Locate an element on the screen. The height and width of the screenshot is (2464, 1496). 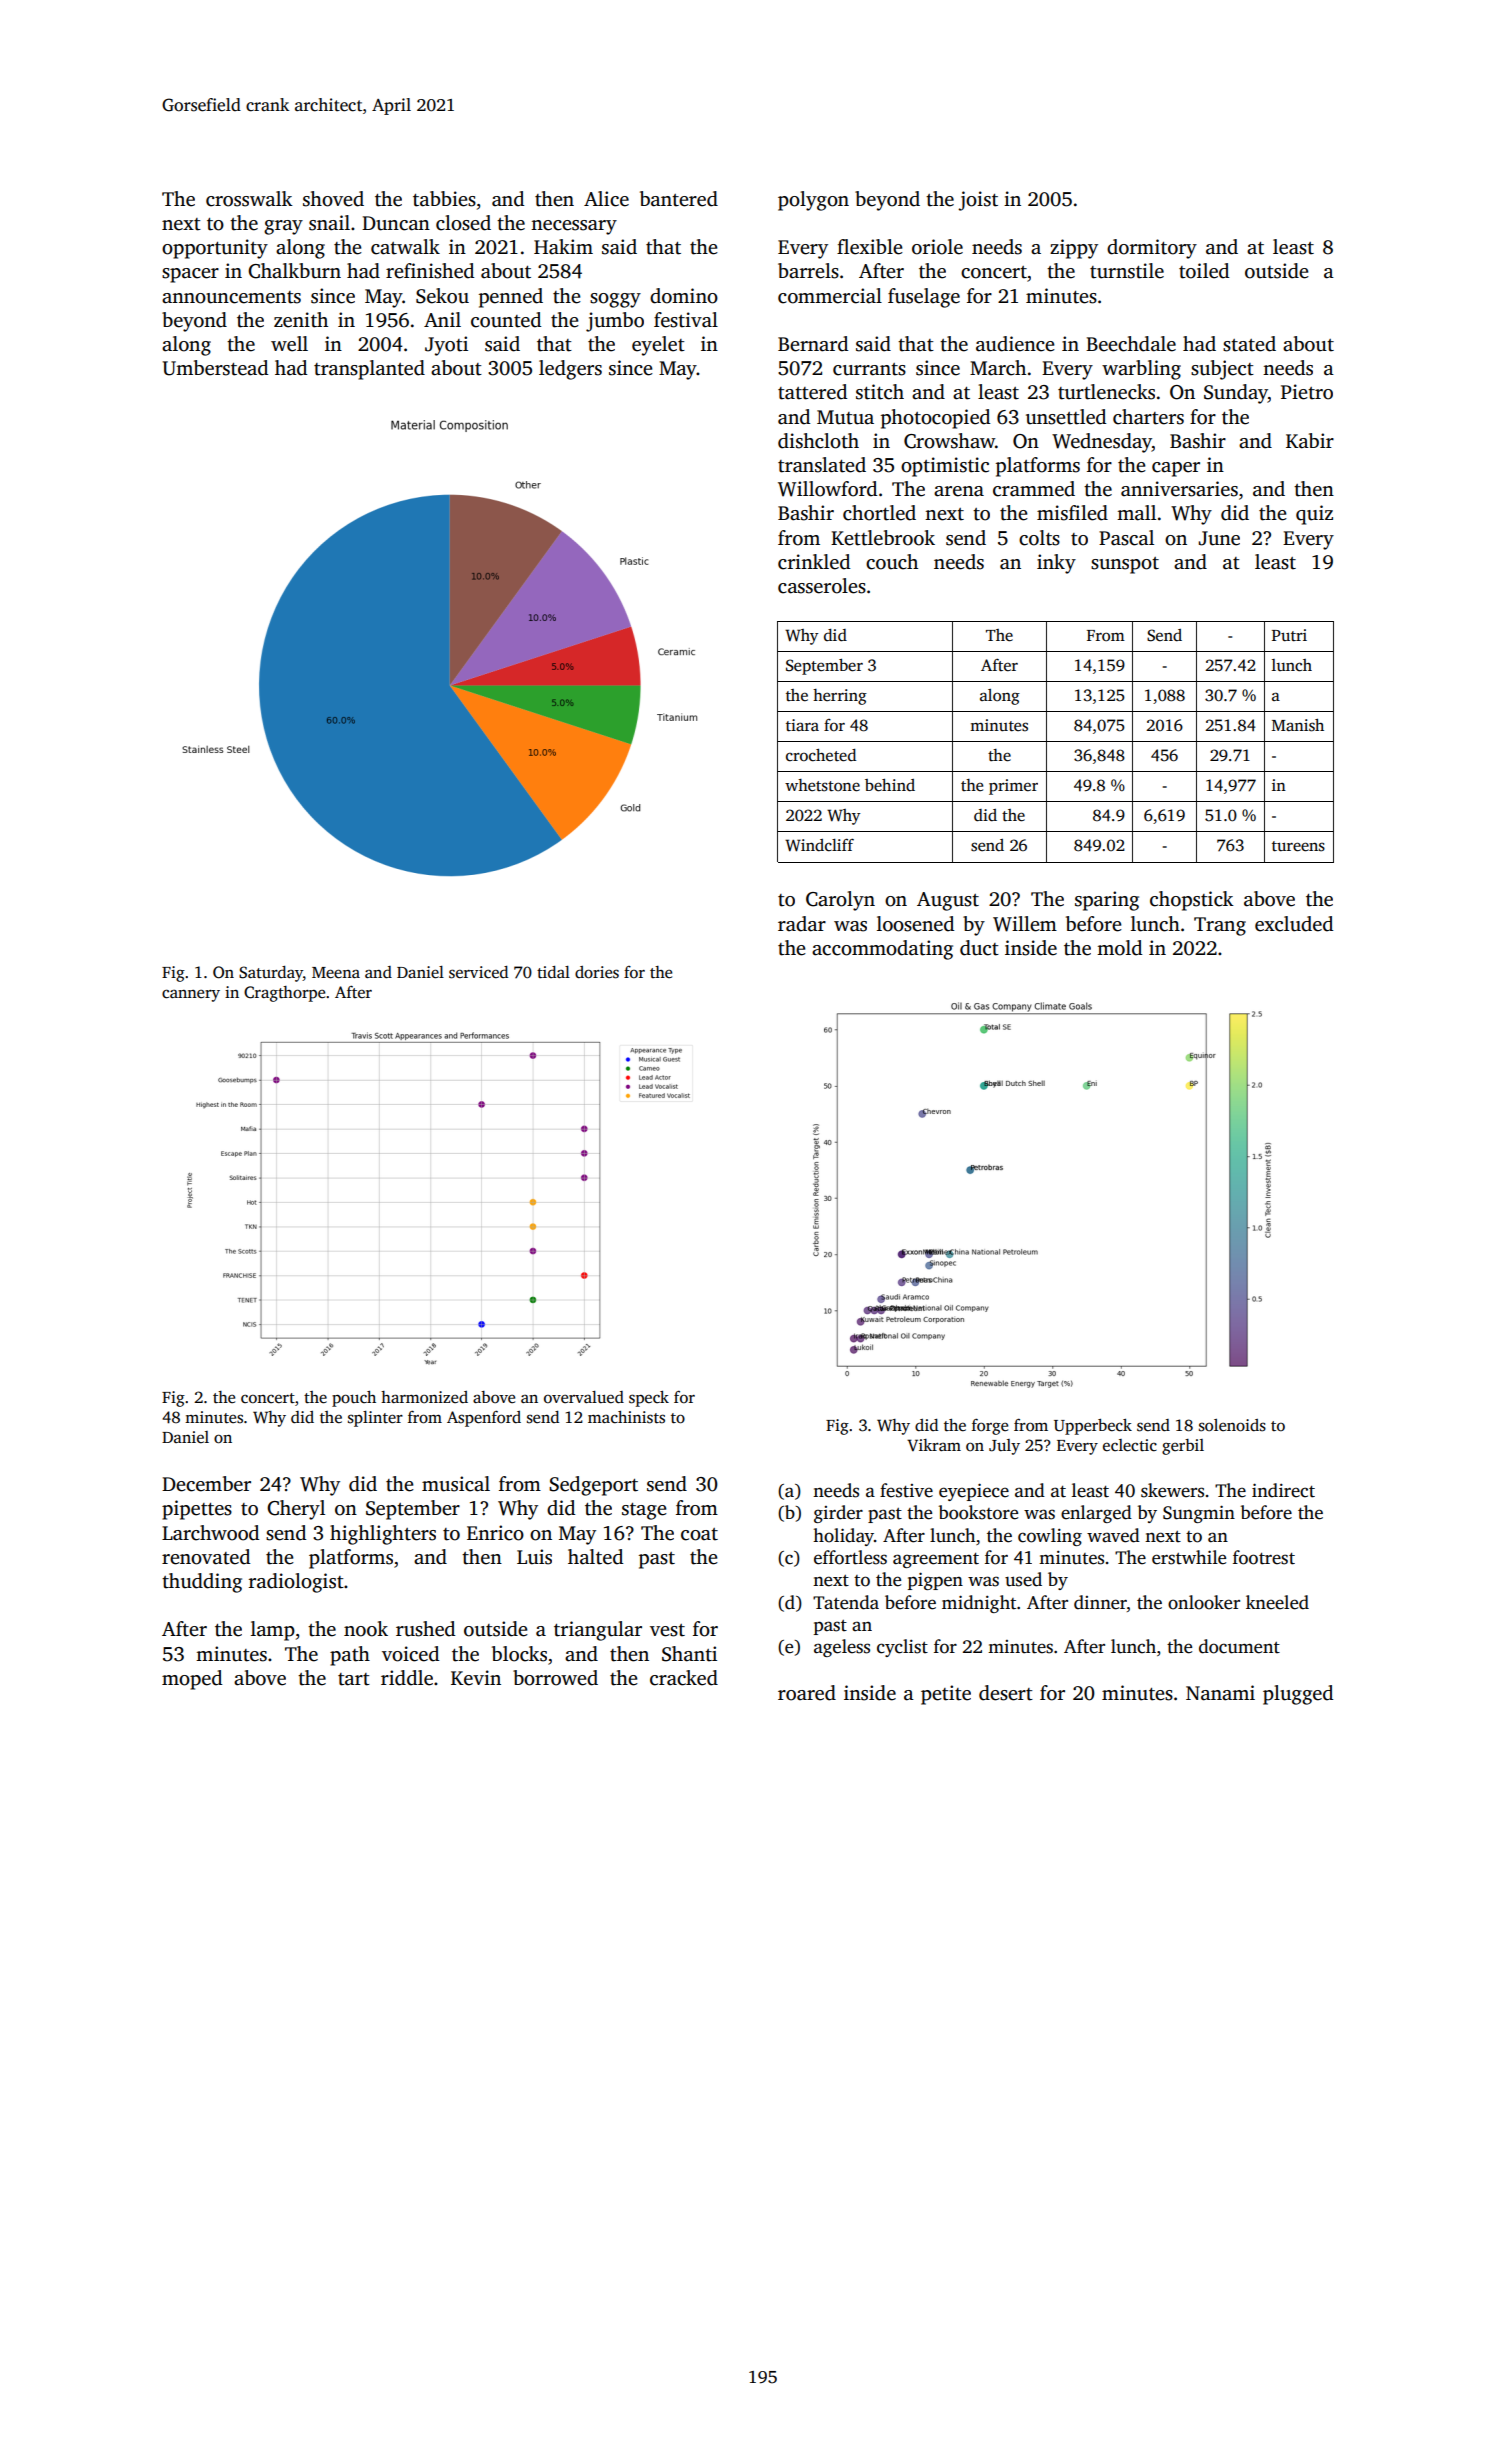
dormitory is located at coordinates (1152, 249).
